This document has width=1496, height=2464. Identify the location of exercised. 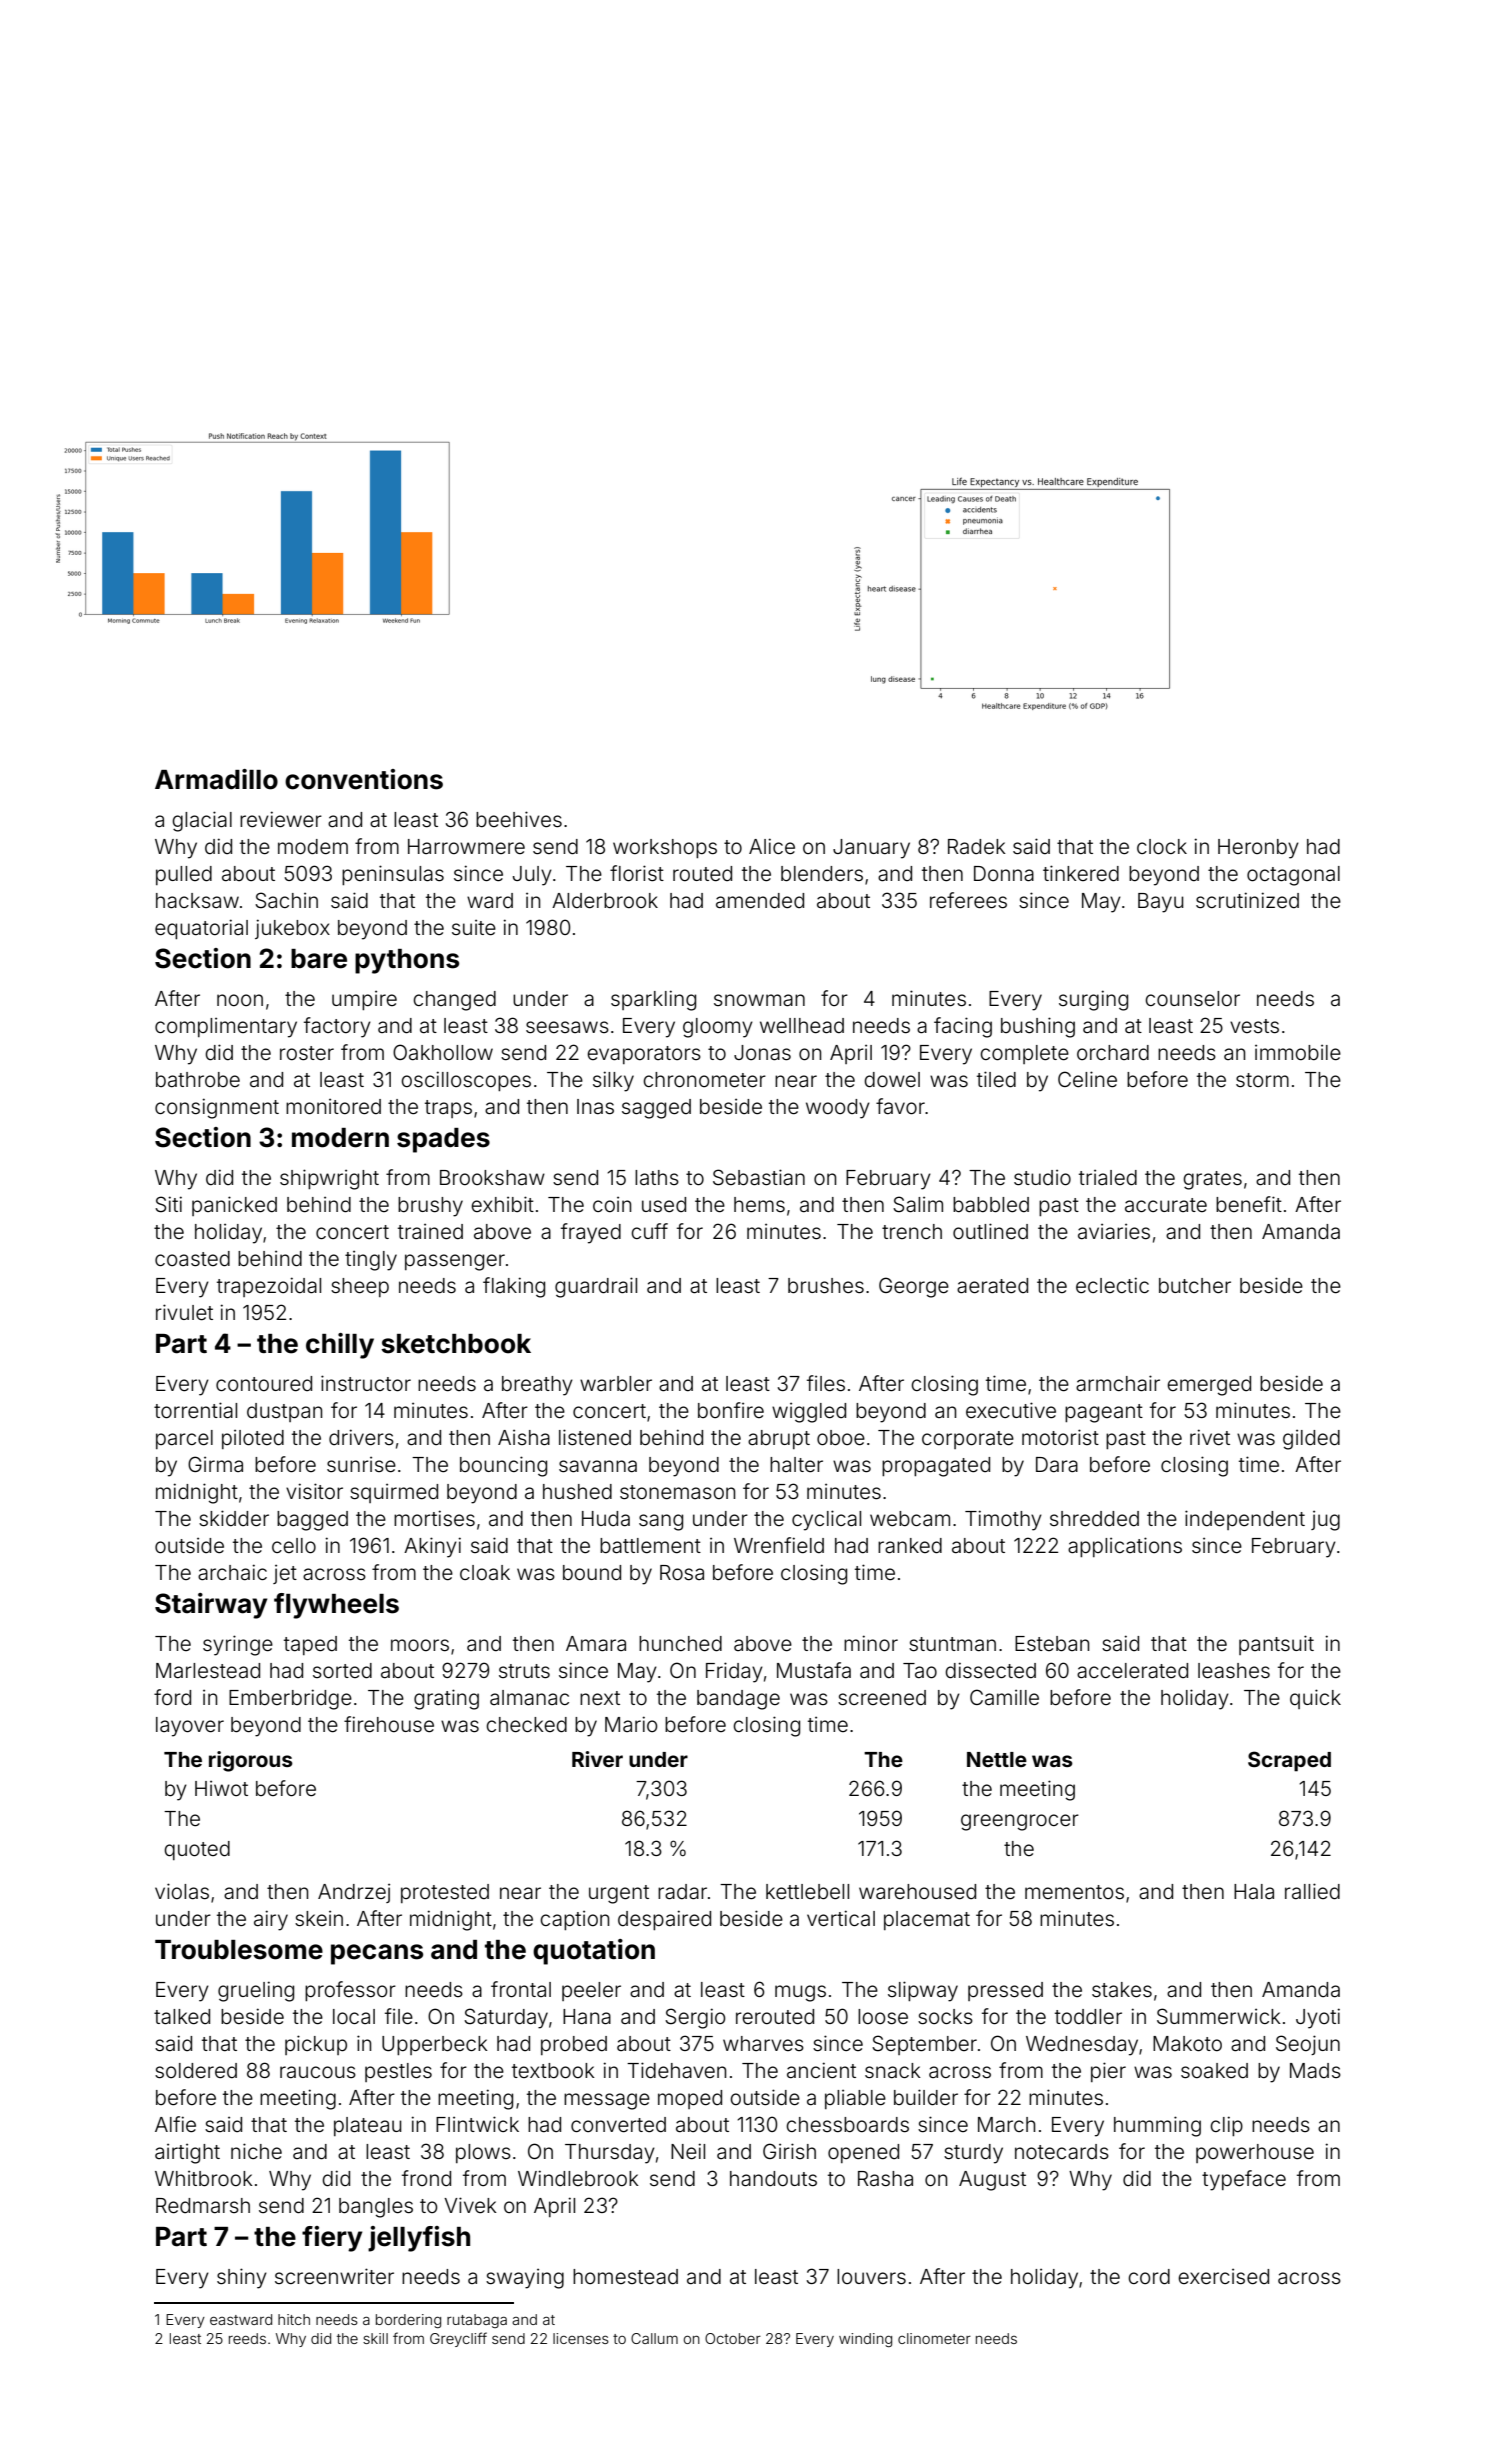
(1223, 2277).
